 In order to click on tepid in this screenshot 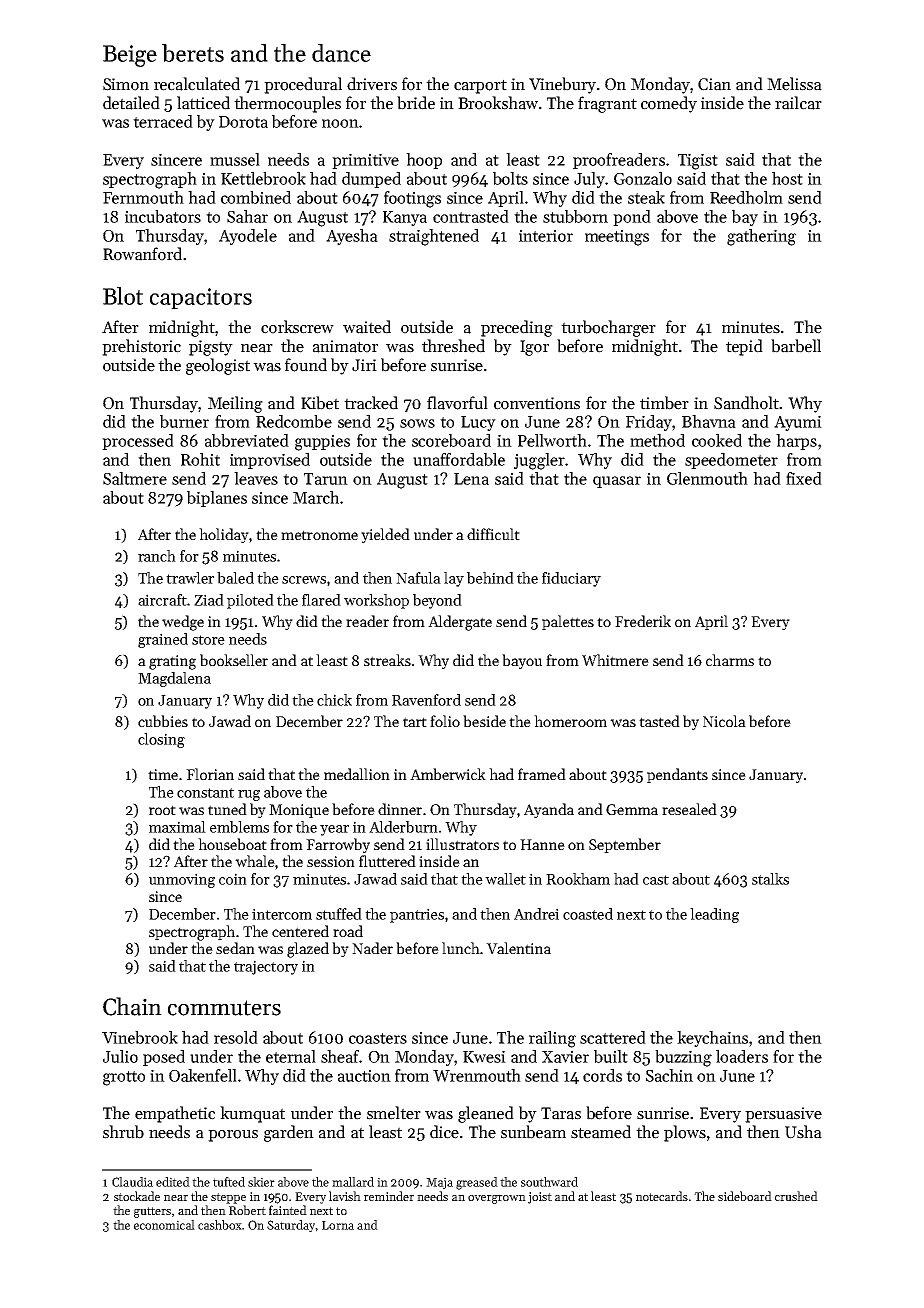, I will do `click(744, 347)`.
